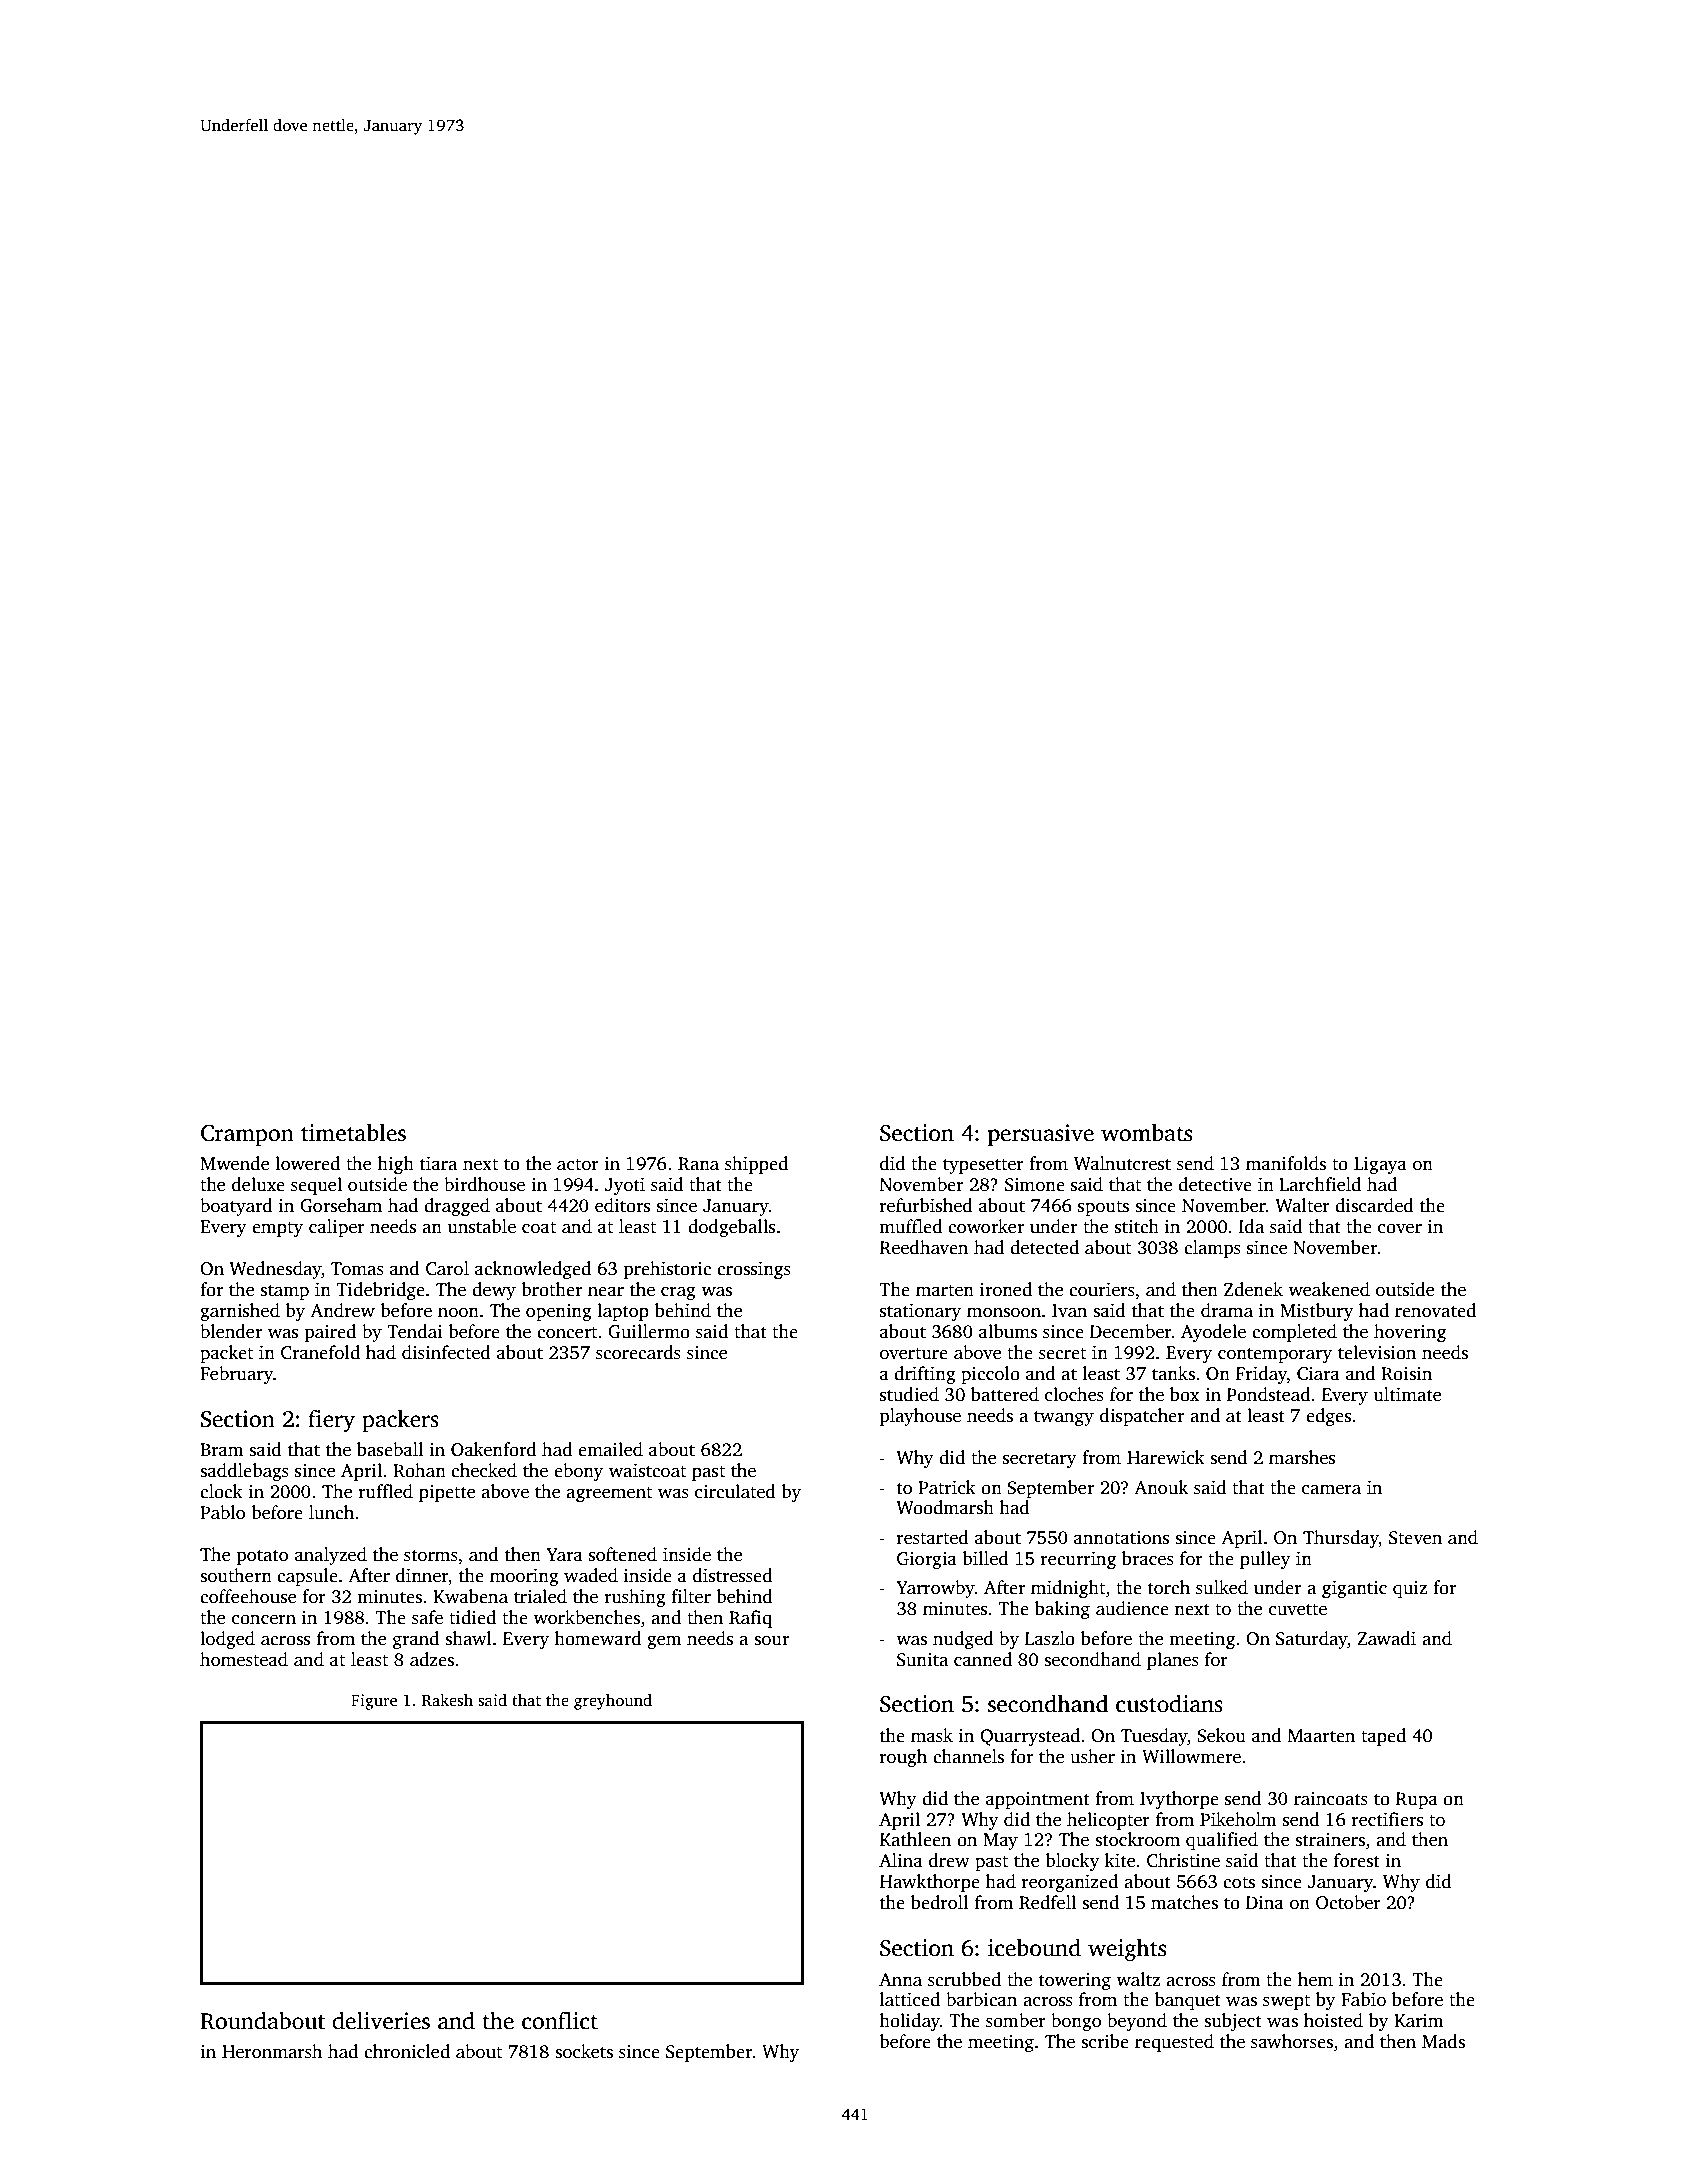 The image size is (1683, 2178). What do you see at coordinates (407, 2051) in the screenshot?
I see `chronicled` at bounding box center [407, 2051].
